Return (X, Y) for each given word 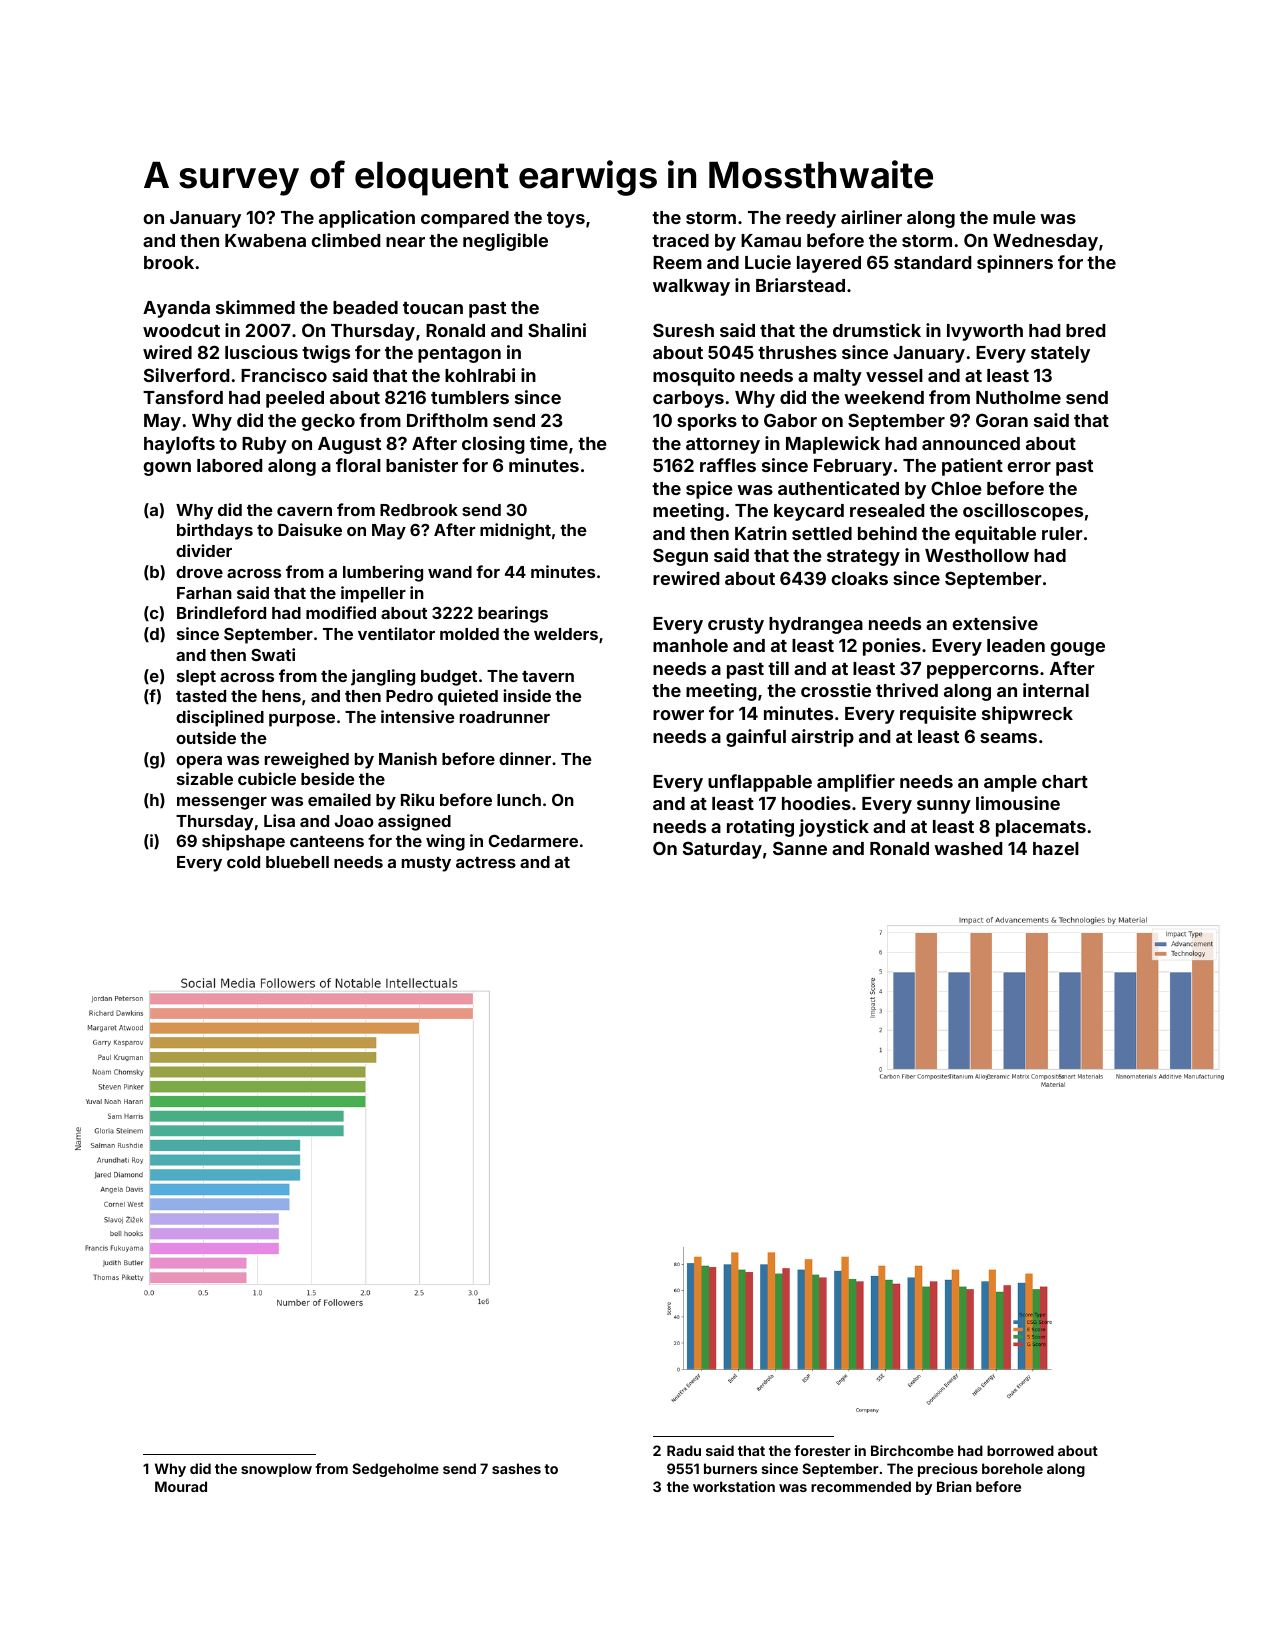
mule (1014, 217)
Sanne (800, 848)
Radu (684, 1450)
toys (566, 220)
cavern (304, 511)
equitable (995, 535)
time (549, 443)
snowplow (276, 1470)
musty (426, 864)
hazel (1056, 848)
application (367, 219)
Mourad (181, 1486)
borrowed (1020, 1450)
